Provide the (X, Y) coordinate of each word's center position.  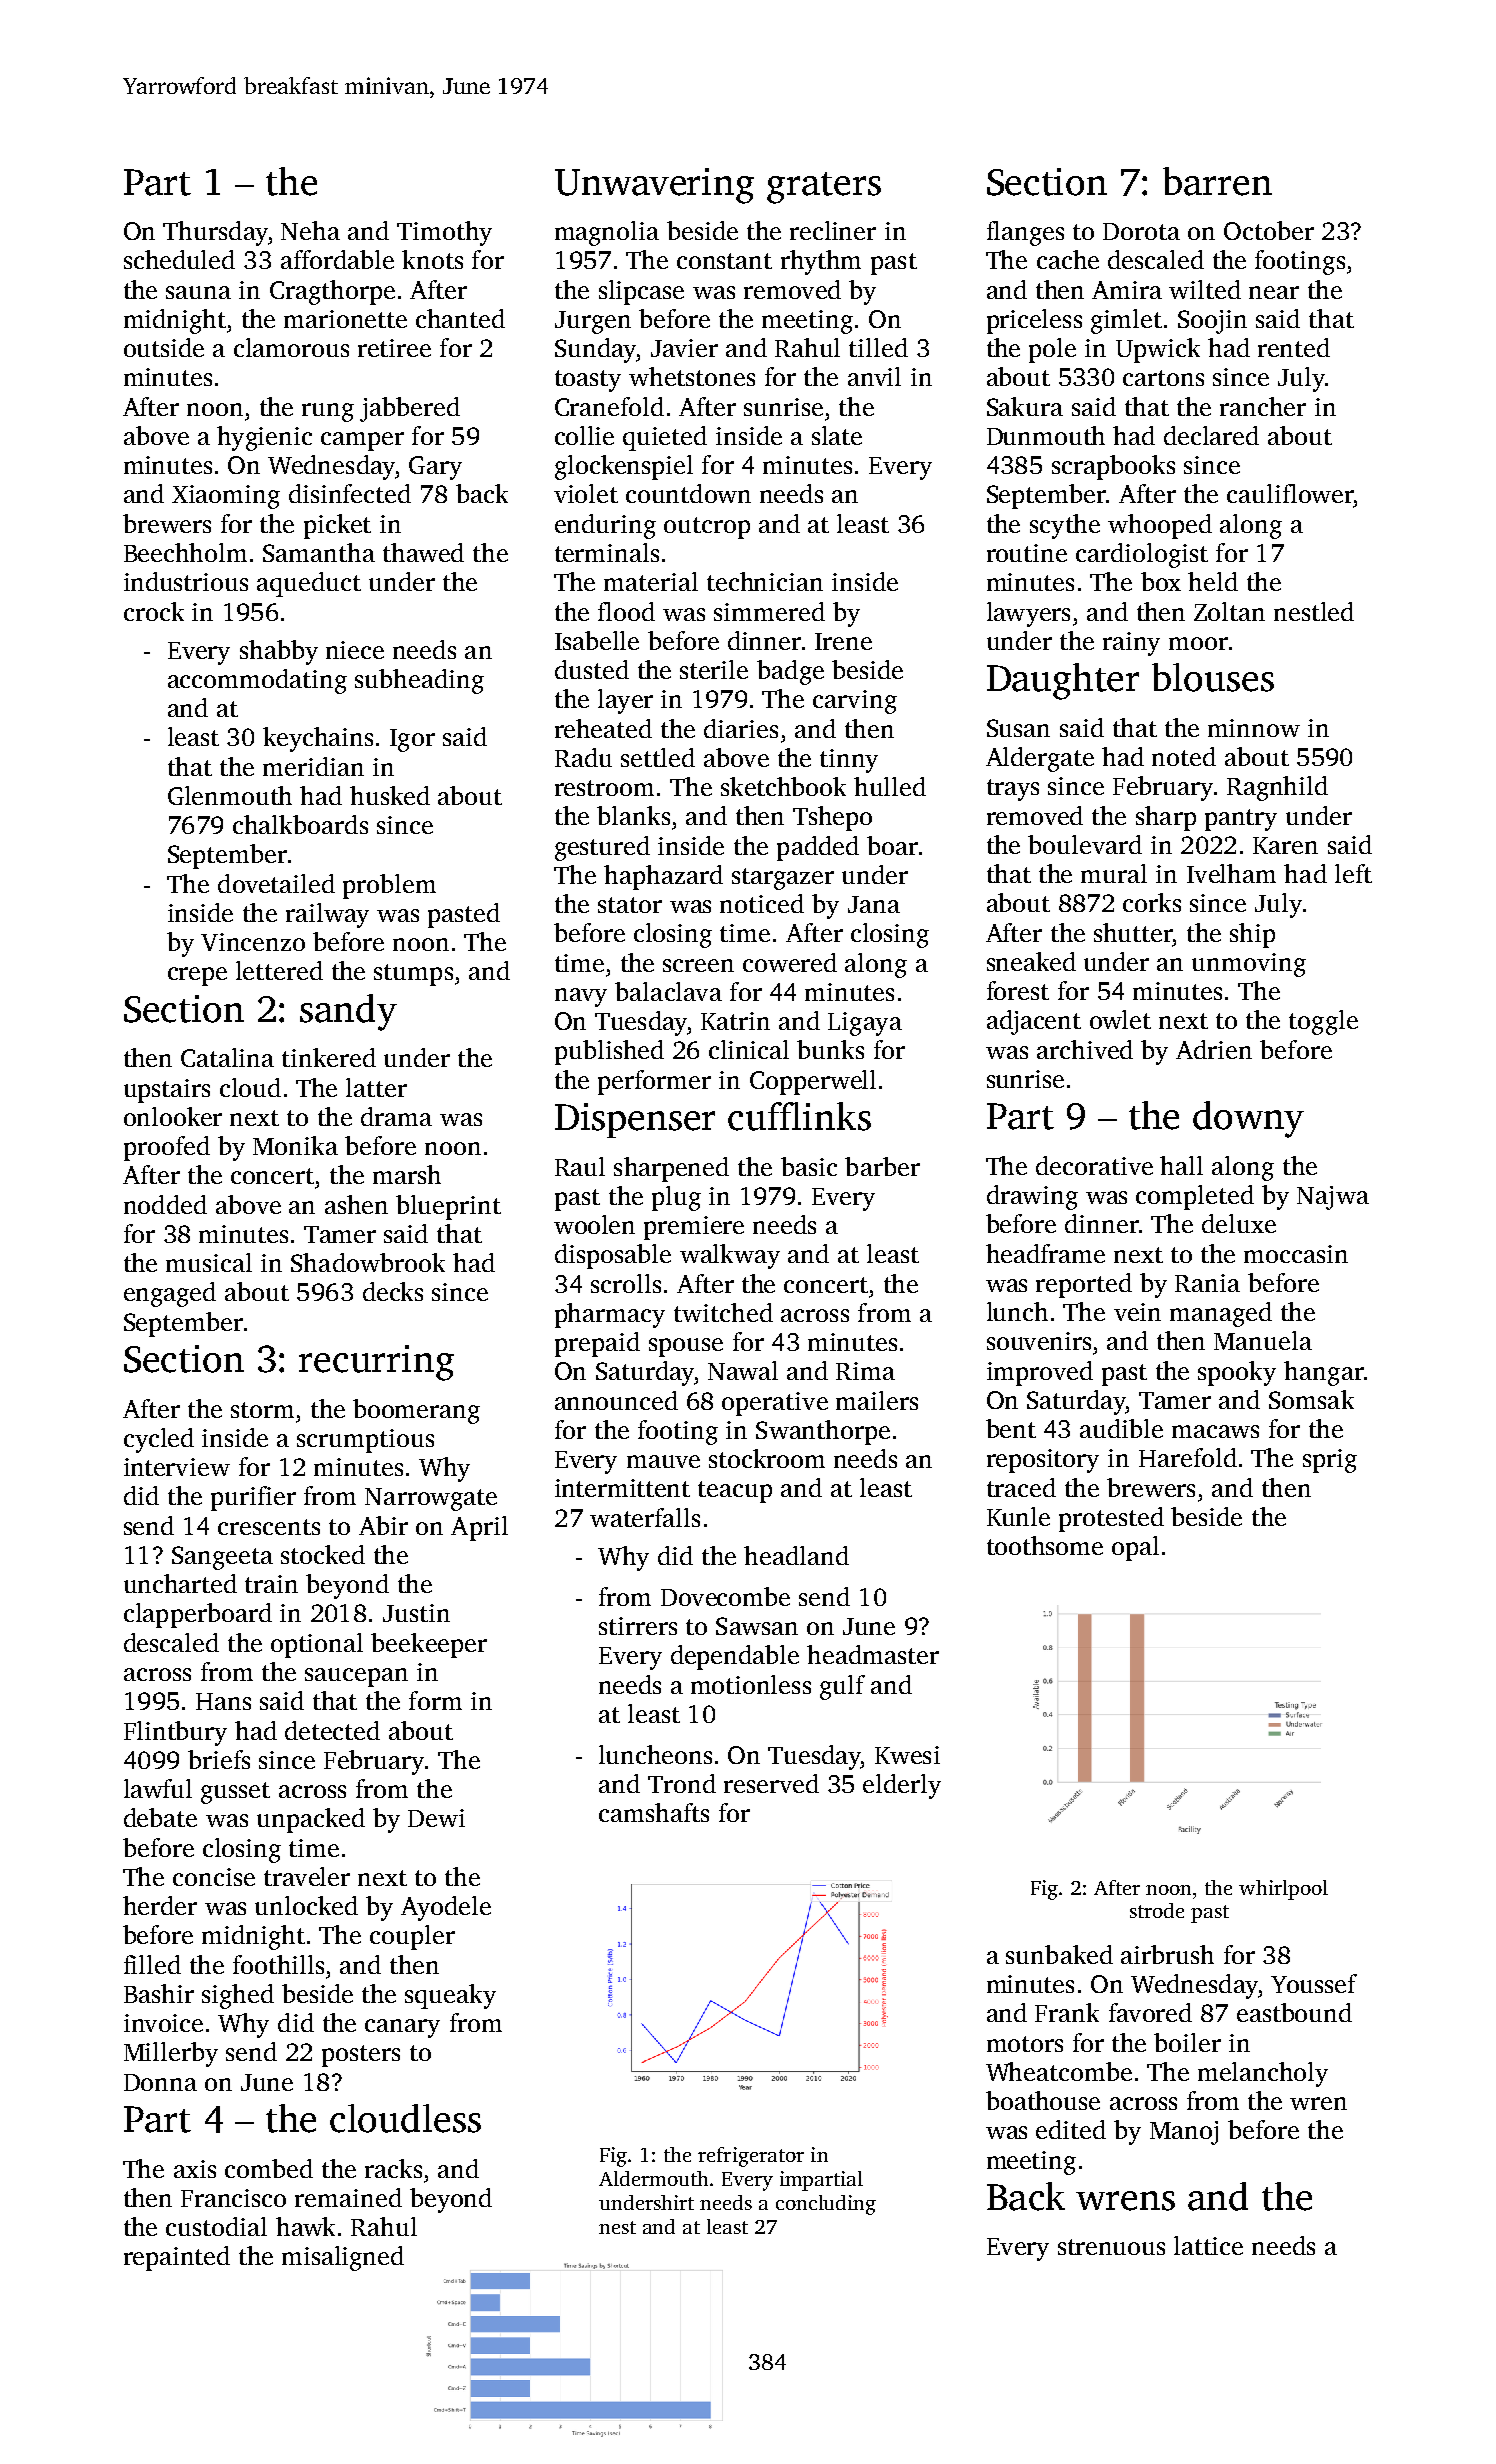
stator (630, 905)
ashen (356, 1204)
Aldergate (1040, 759)
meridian (313, 766)
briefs (219, 1759)
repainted (177, 2258)
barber (882, 1166)
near (1274, 292)
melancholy (1263, 2074)
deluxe (1239, 1223)
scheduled (179, 259)
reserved (771, 1783)
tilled (878, 347)
